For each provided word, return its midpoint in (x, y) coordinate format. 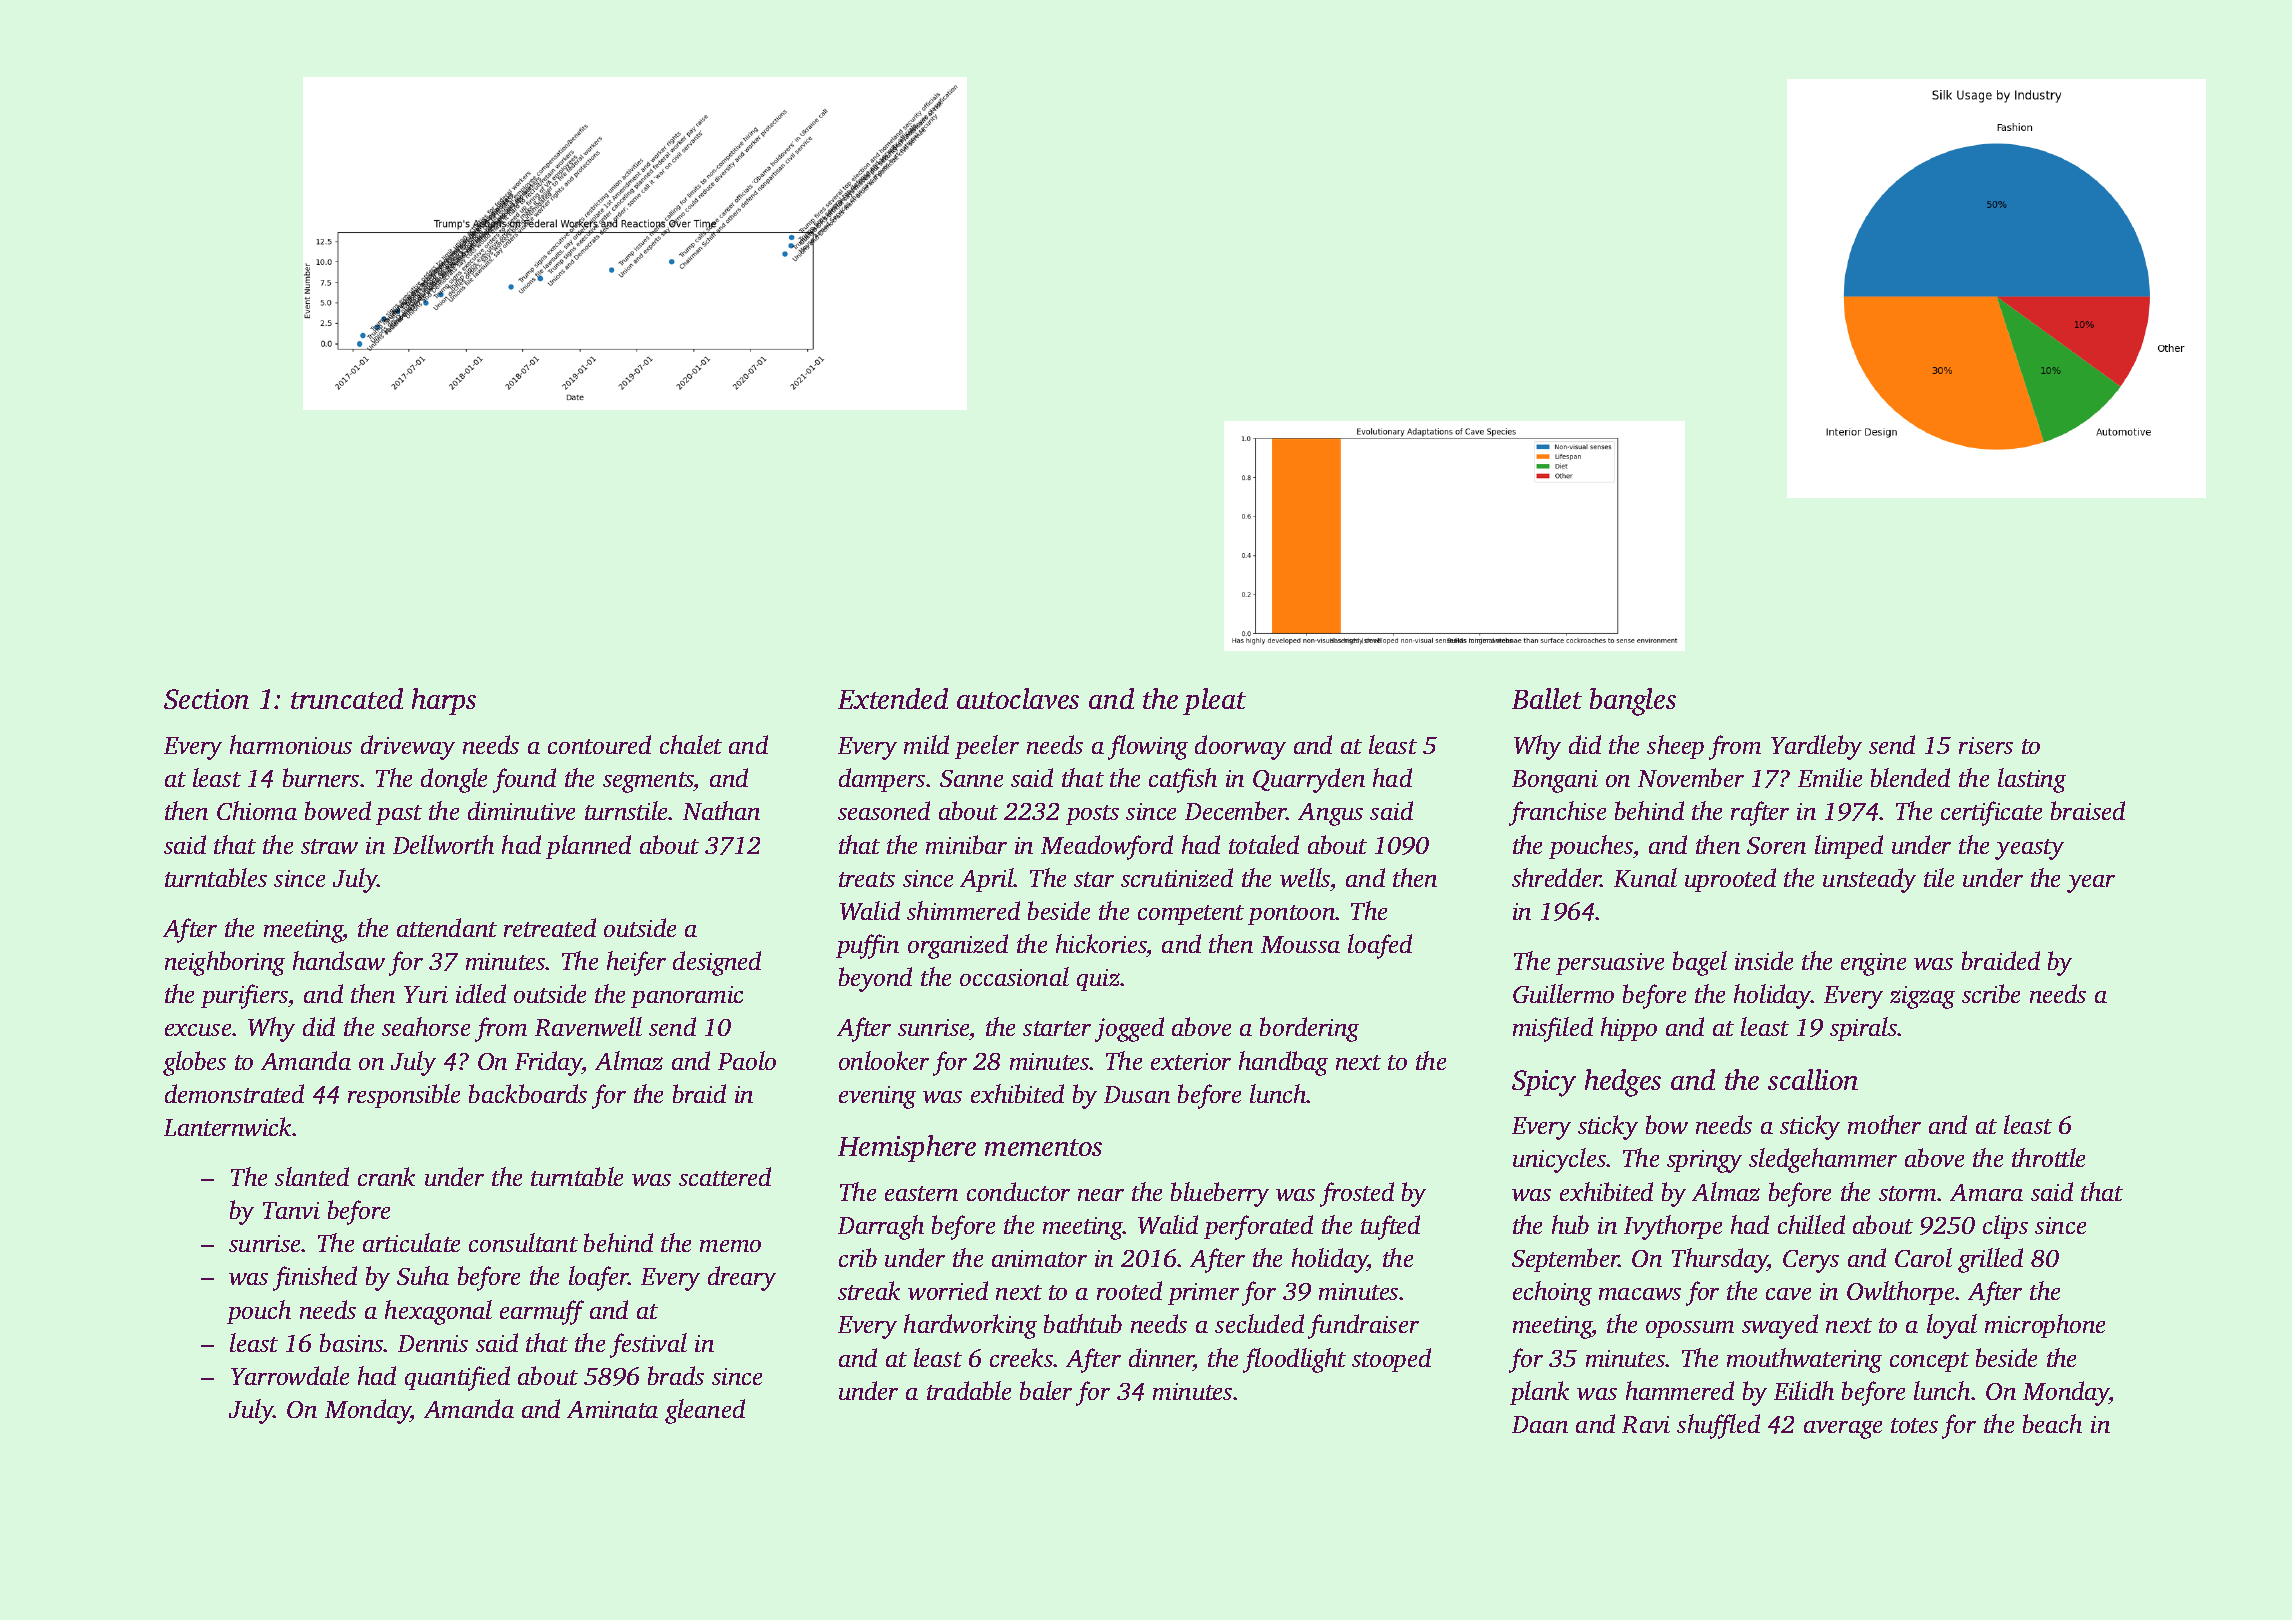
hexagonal (438, 1312)
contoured (599, 744)
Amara (1986, 1192)
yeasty (2029, 849)
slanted (312, 1176)
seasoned (884, 810)
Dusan (1137, 1094)
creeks (1022, 1357)
